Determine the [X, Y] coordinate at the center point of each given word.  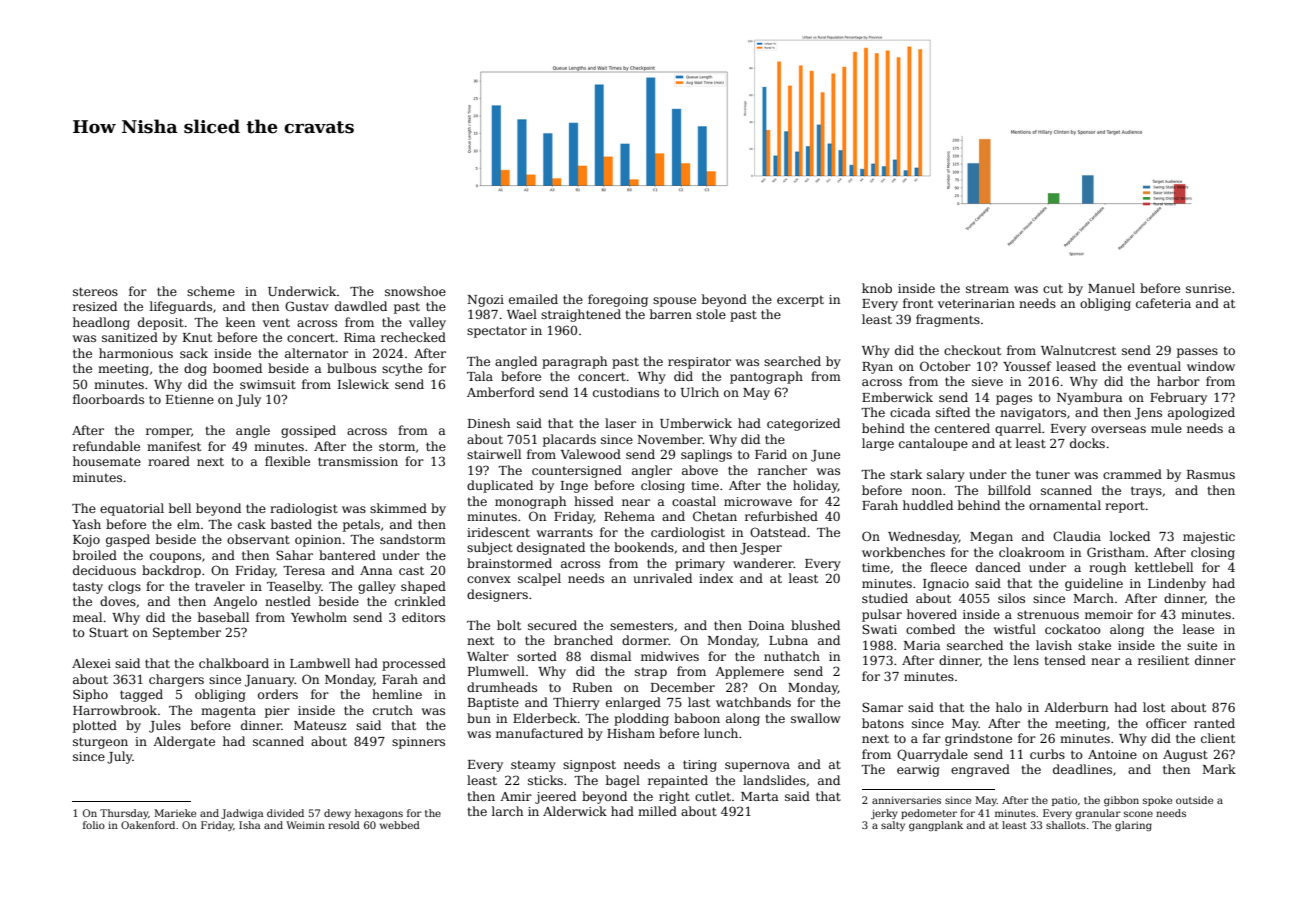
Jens [1148, 414]
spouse [674, 302]
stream [987, 288]
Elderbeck [545, 718]
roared [169, 461]
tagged [141, 695]
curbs [1047, 754]
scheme [211, 291]
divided [285, 813]
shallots [1066, 825]
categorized [803, 424]
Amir [516, 796]
